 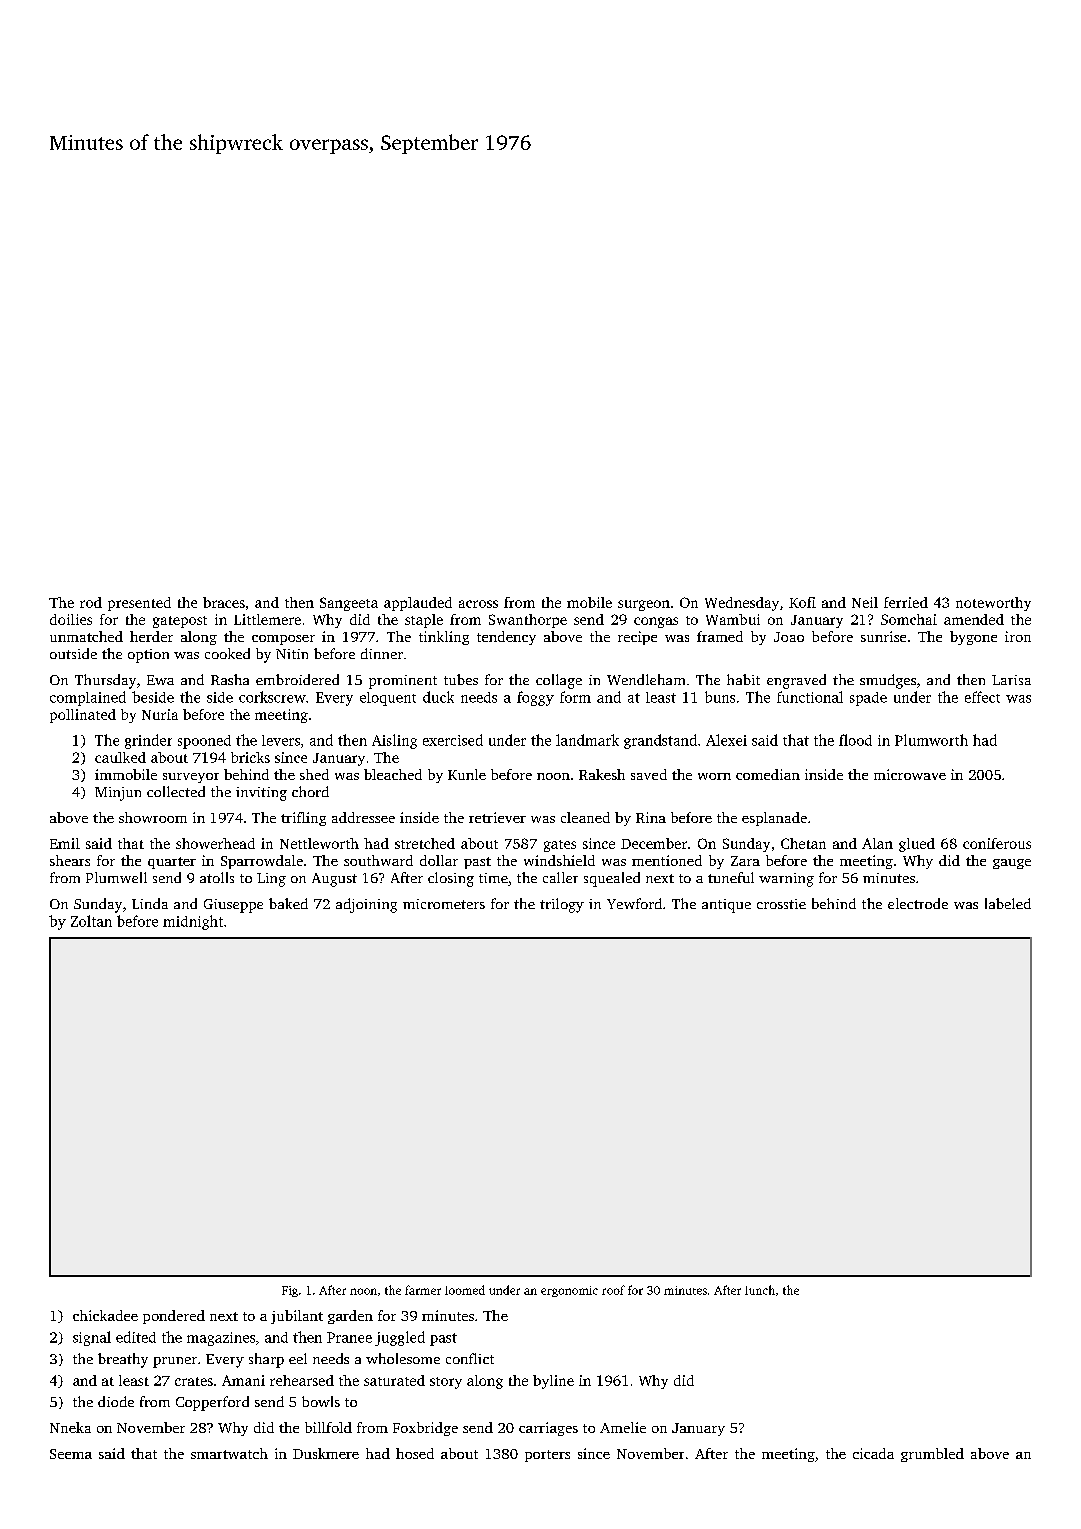 What do you see at coordinates (105, 1315) in the document?
I see `chickadee` at bounding box center [105, 1315].
